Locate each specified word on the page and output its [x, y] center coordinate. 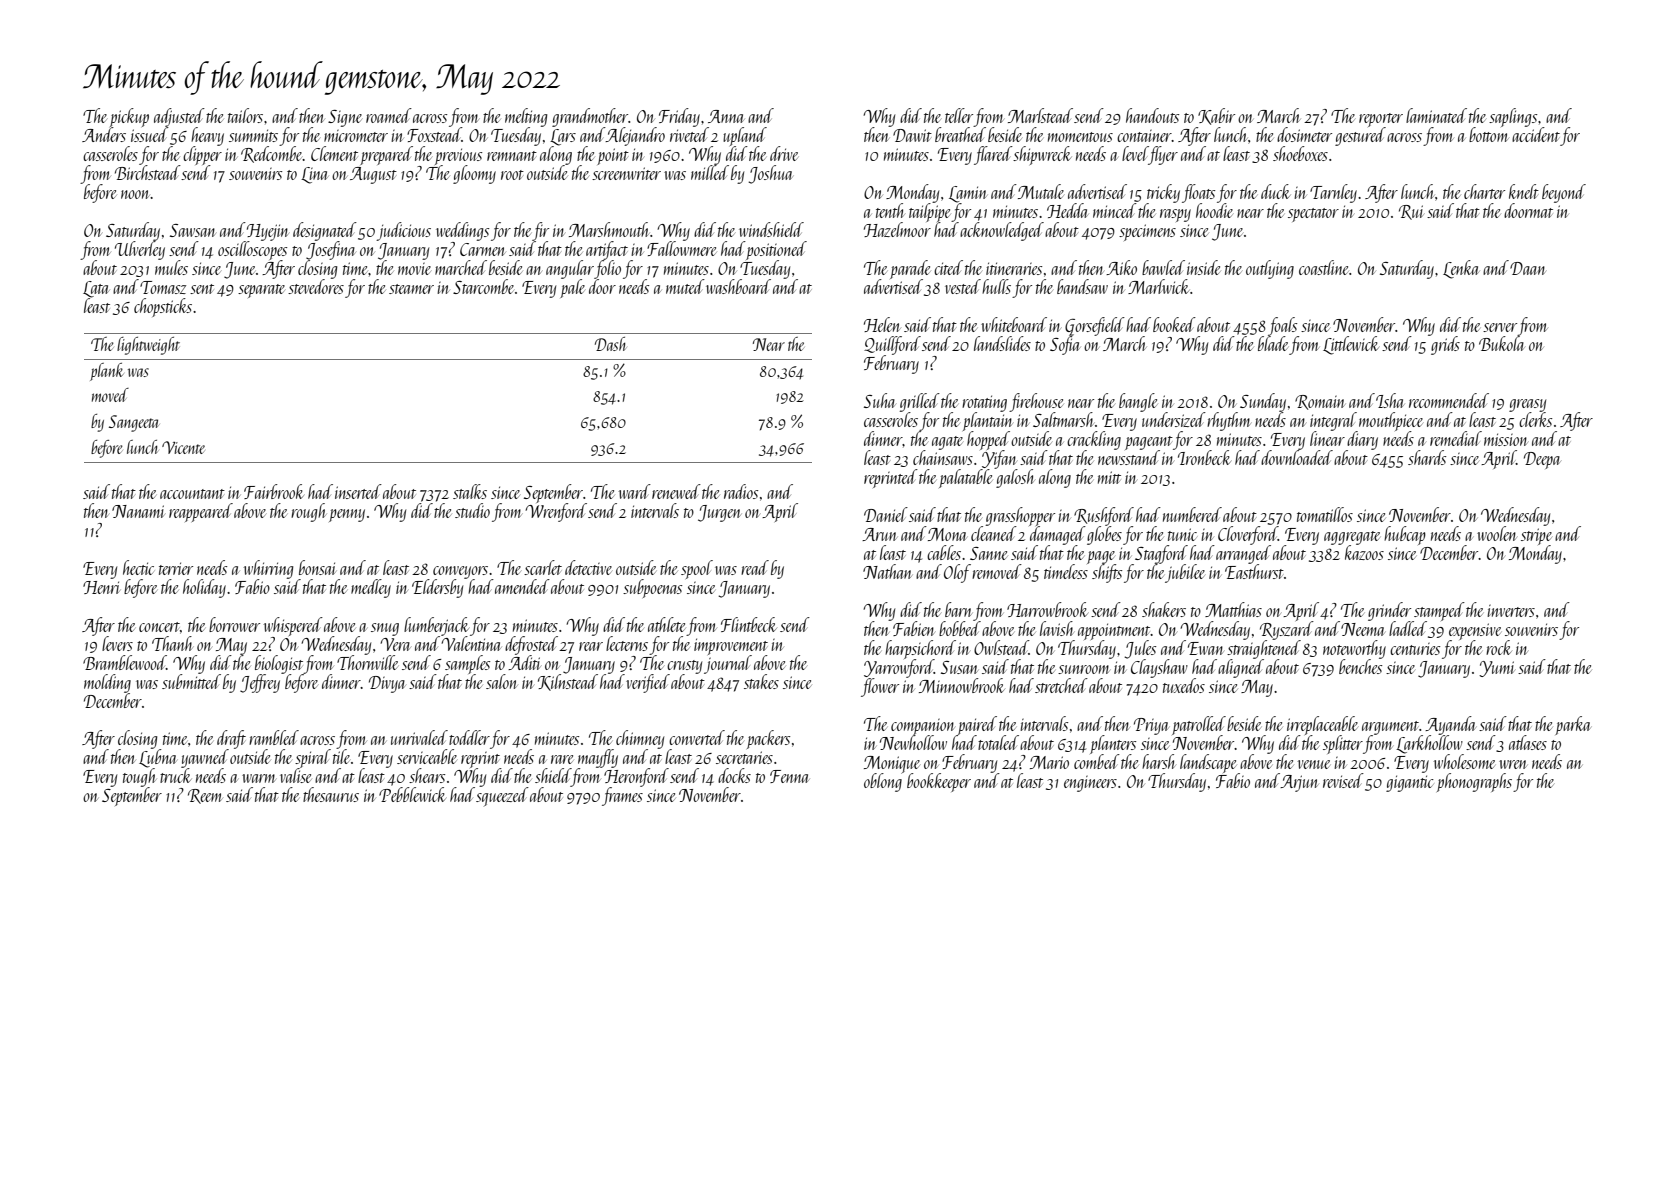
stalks [470, 491]
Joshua [770, 174]
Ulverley [140, 250]
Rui [1411, 212]
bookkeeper [939, 782]
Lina [314, 175]
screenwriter [626, 173]
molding [107, 683]
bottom [1489, 135]
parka [1572, 725]
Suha [880, 400]
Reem [205, 796]
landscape [1208, 763]
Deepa [1542, 460]
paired [977, 725]
